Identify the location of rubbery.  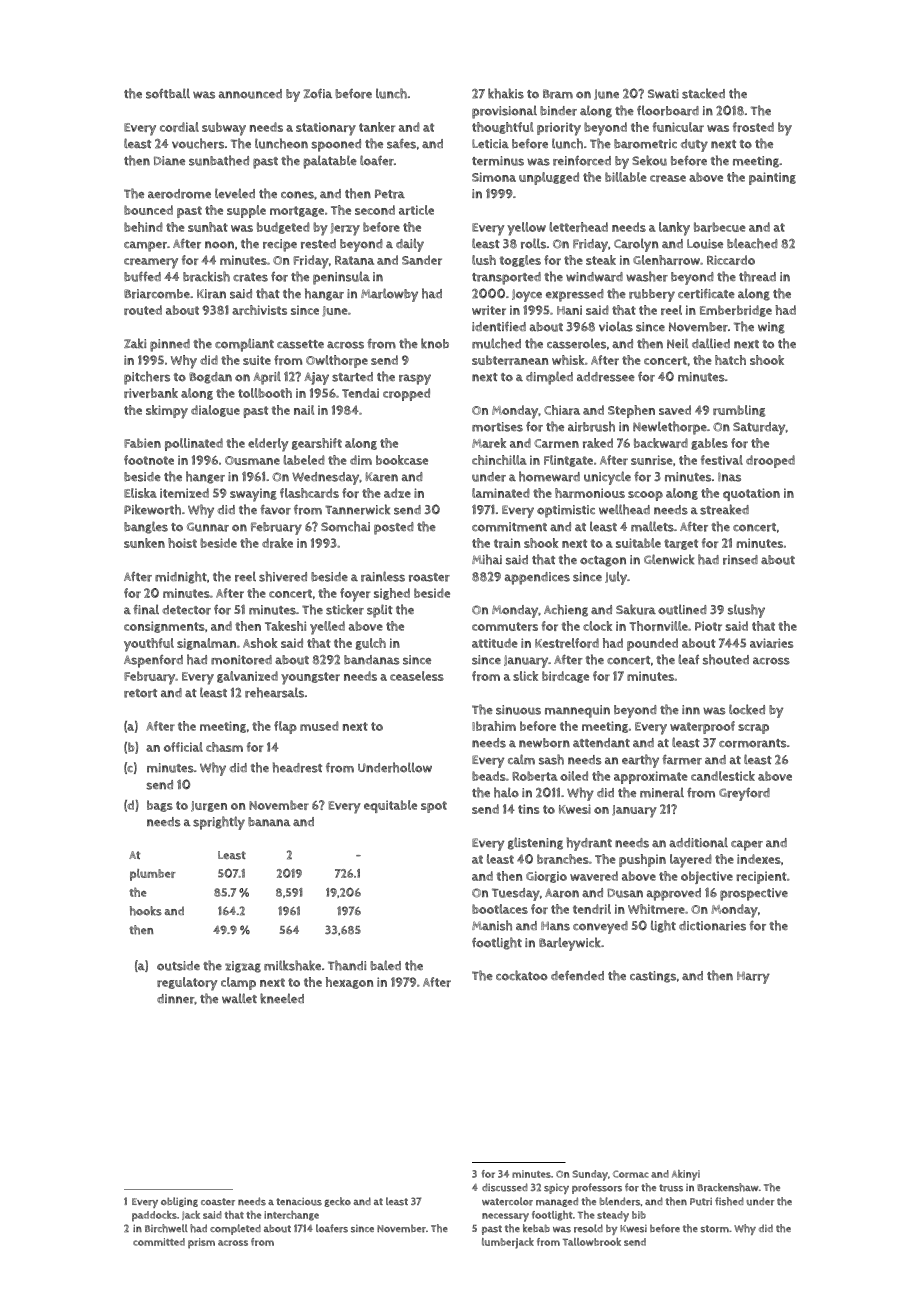
(652, 295).
